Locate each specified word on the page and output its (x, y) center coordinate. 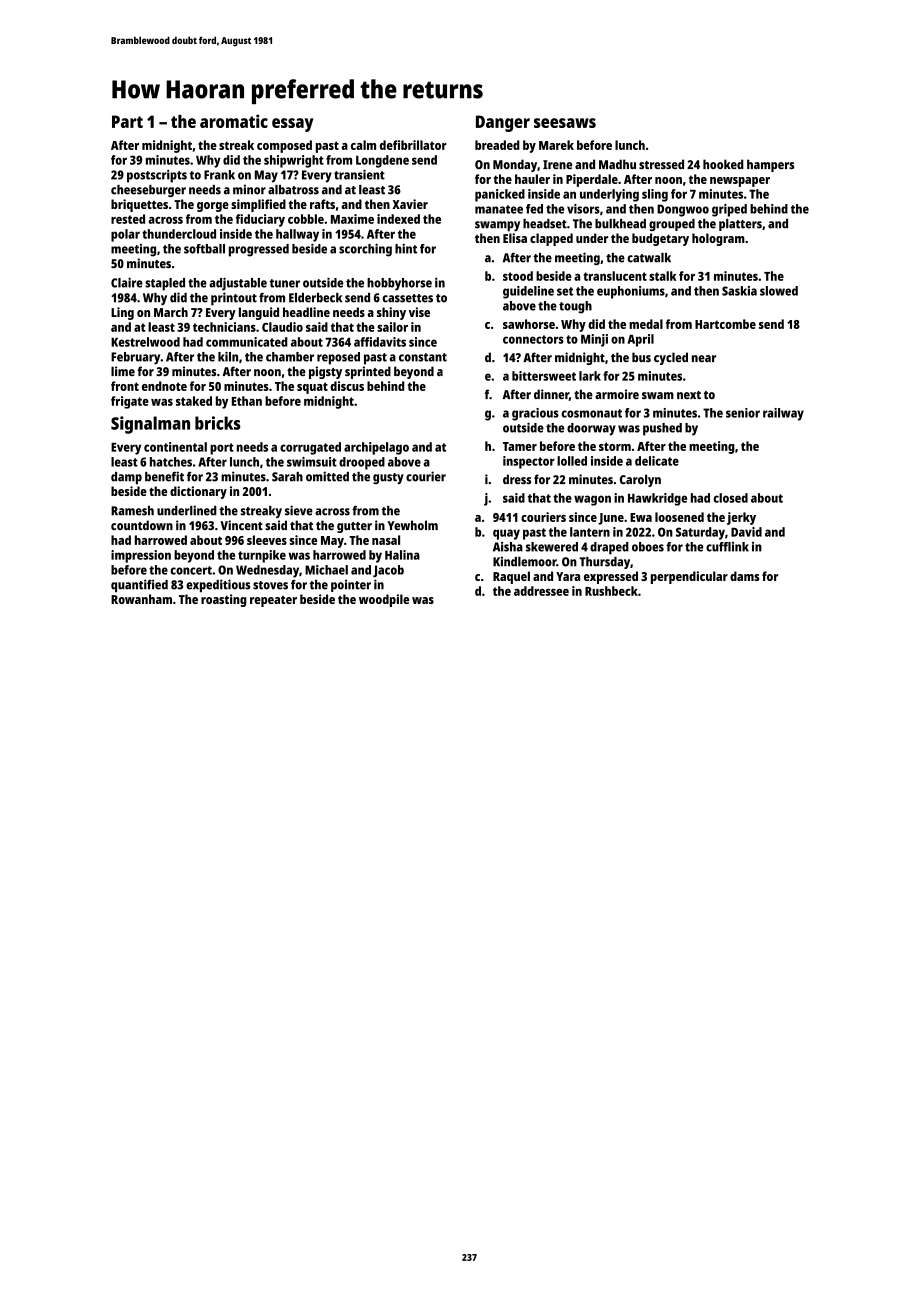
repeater (273, 601)
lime (123, 371)
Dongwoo (683, 210)
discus (347, 386)
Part (127, 121)
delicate (657, 461)
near (704, 358)
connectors (533, 339)
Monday (515, 165)
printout (234, 298)
